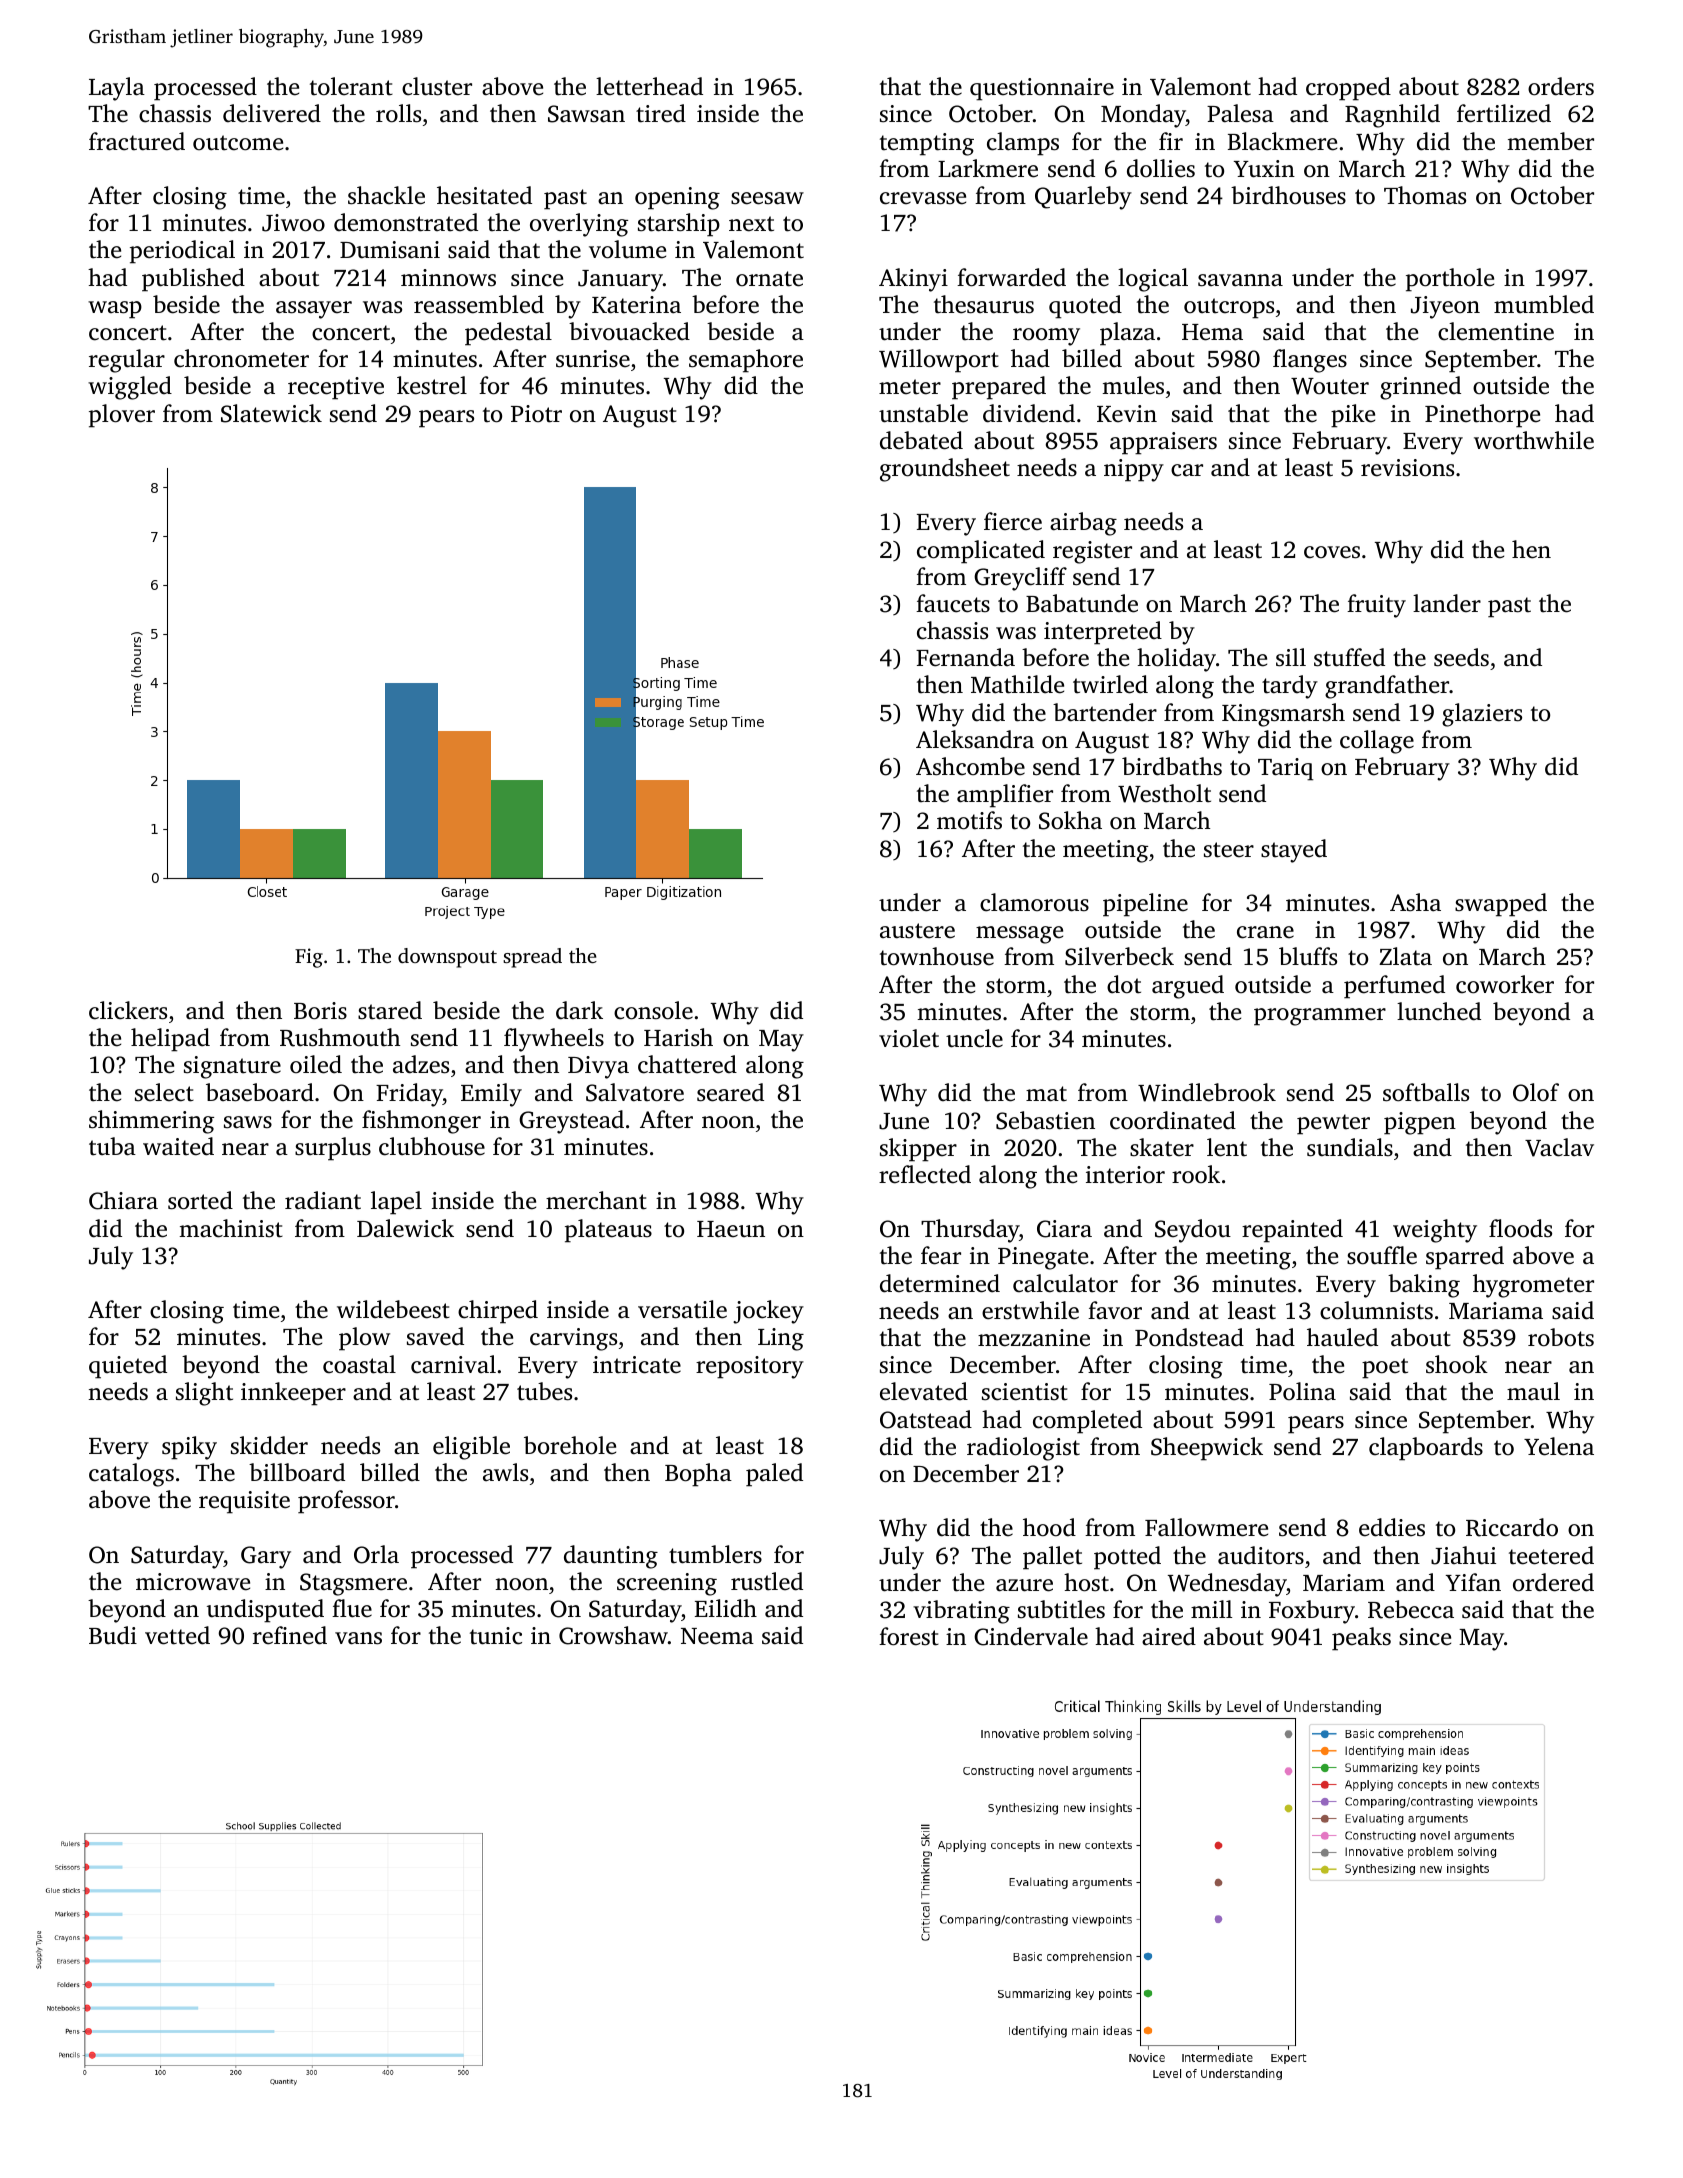 The image size is (1683, 2178). What do you see at coordinates (1544, 304) in the document?
I see `mumbled` at bounding box center [1544, 304].
